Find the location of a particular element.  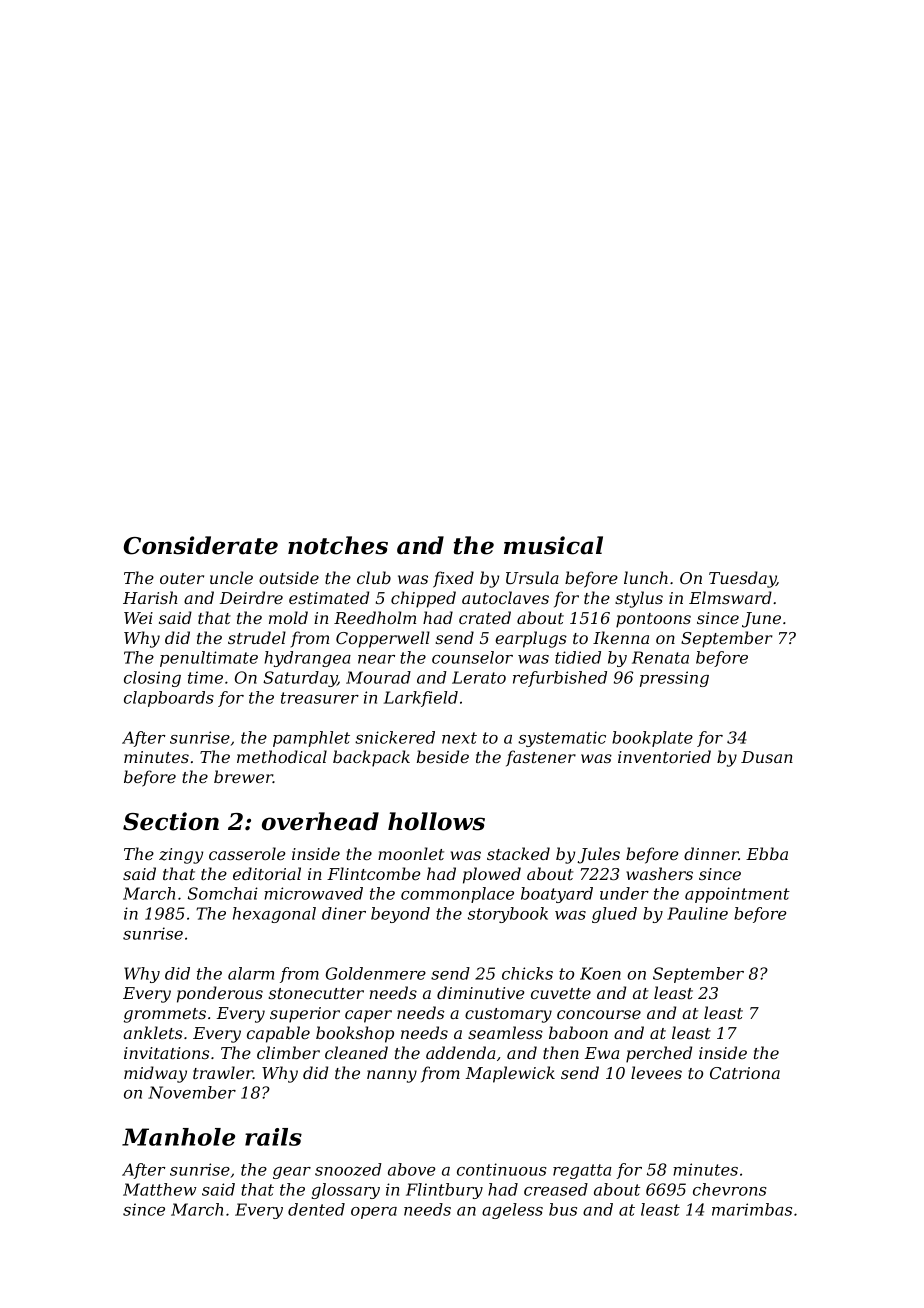

treasurer is located at coordinates (320, 698).
